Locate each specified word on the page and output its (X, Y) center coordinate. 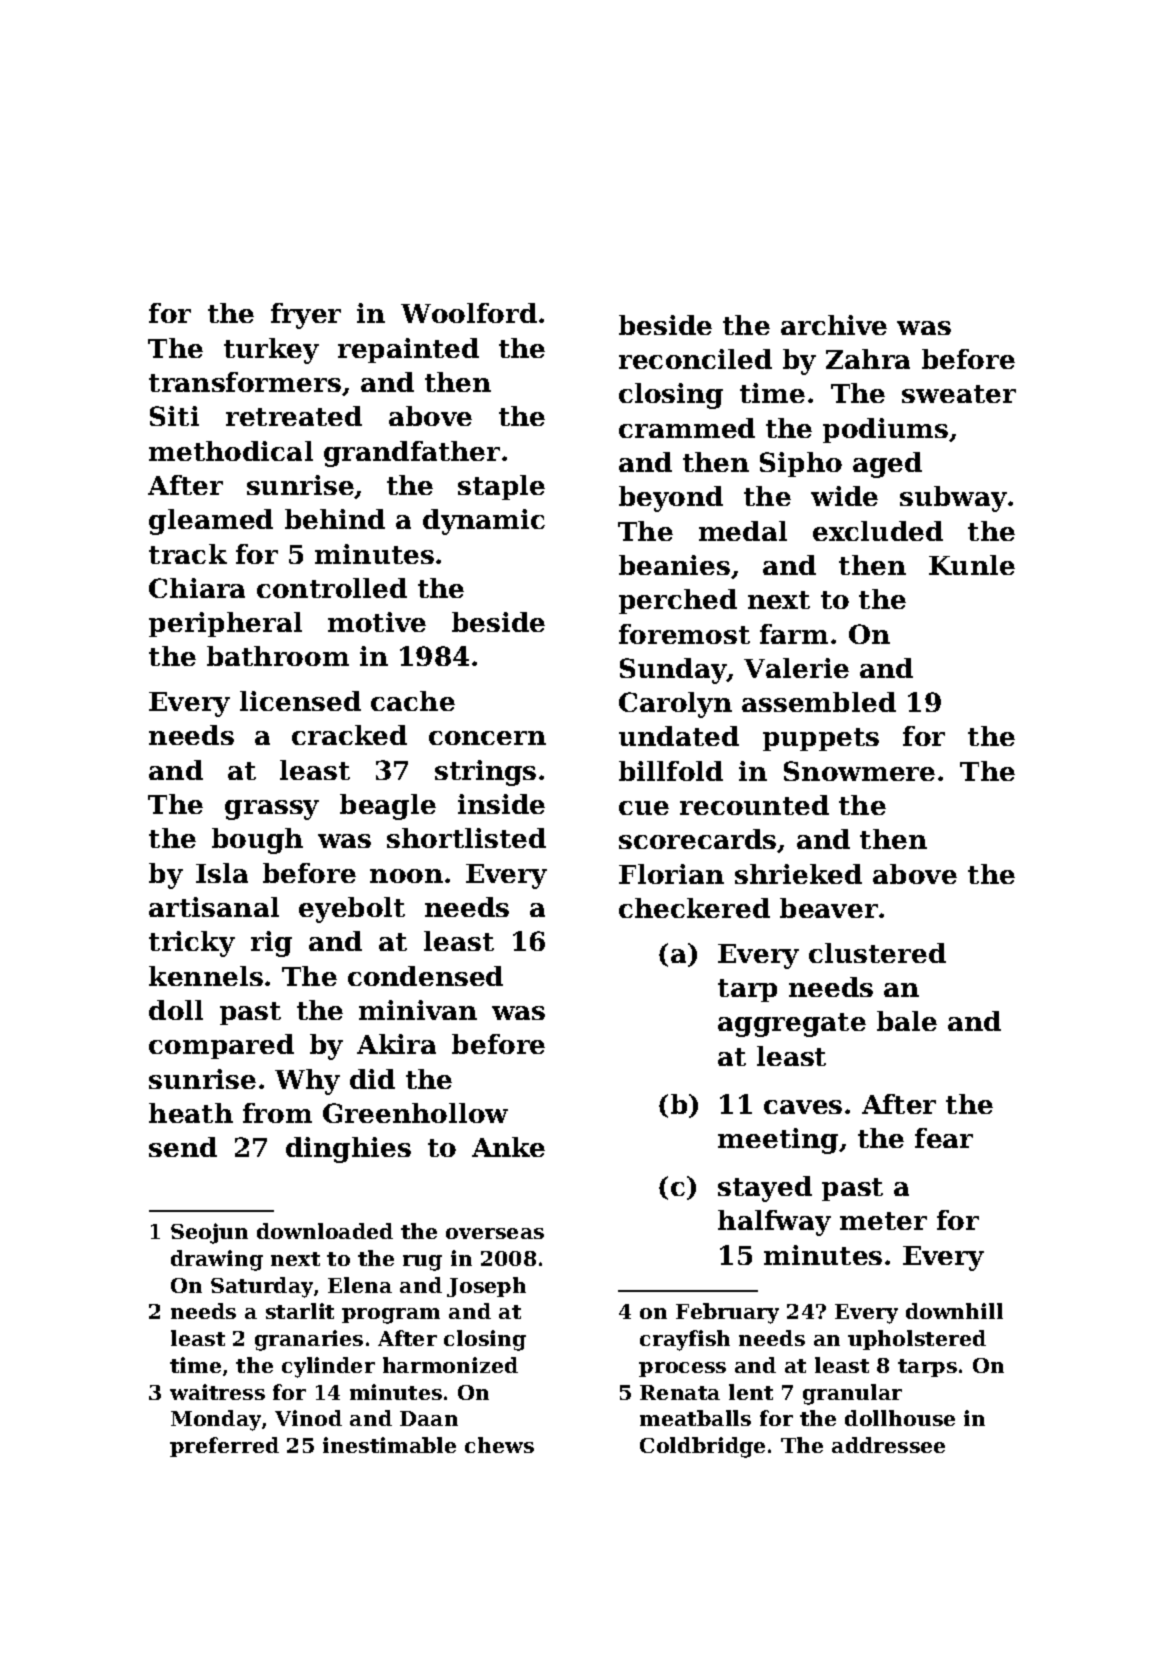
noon (406, 876)
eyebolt (352, 910)
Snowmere (859, 771)
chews (499, 1445)
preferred (224, 1447)
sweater (959, 394)
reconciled (695, 359)
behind (335, 519)
